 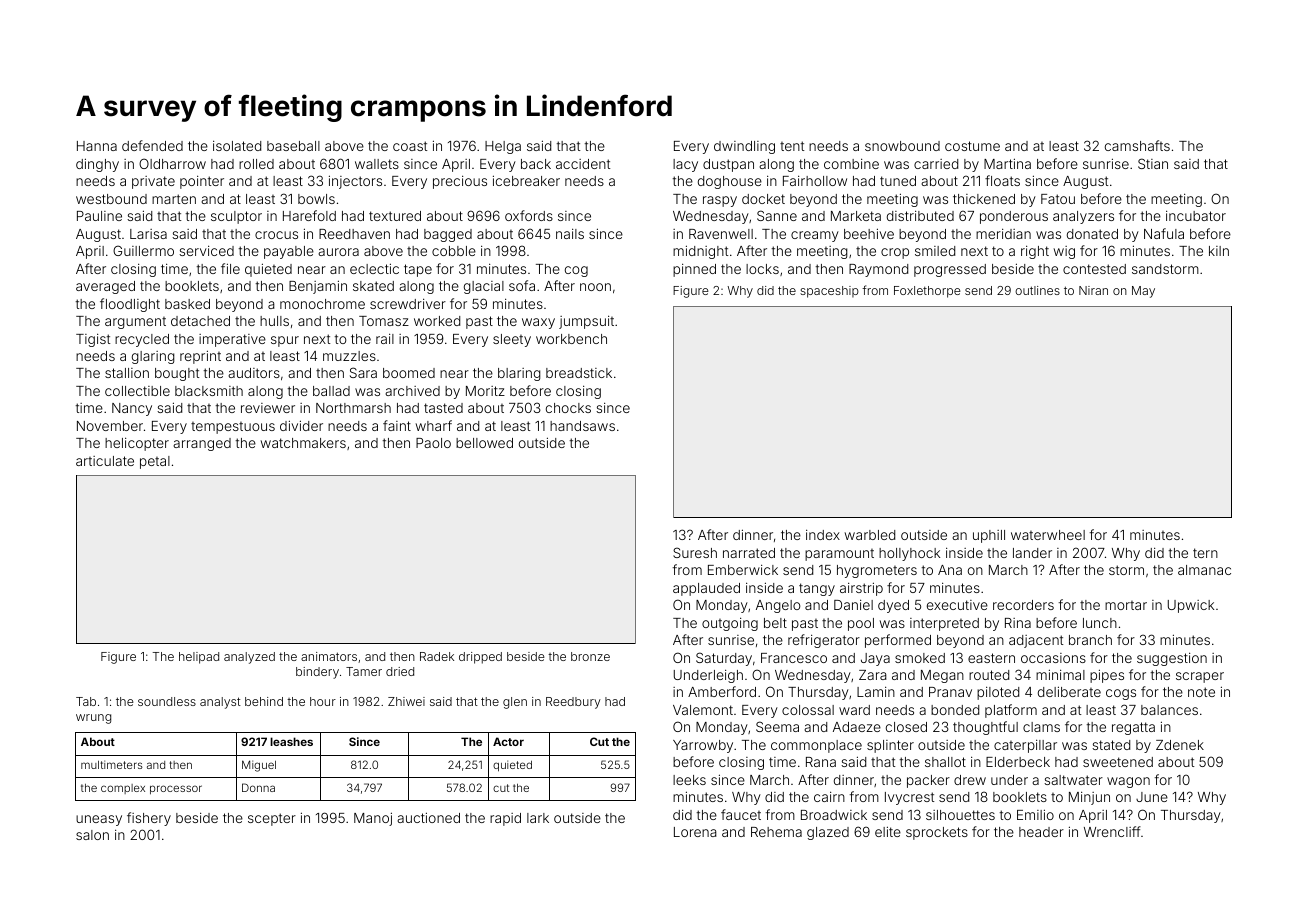 What do you see at coordinates (744, 147) in the document?
I see `dwindling` at bounding box center [744, 147].
